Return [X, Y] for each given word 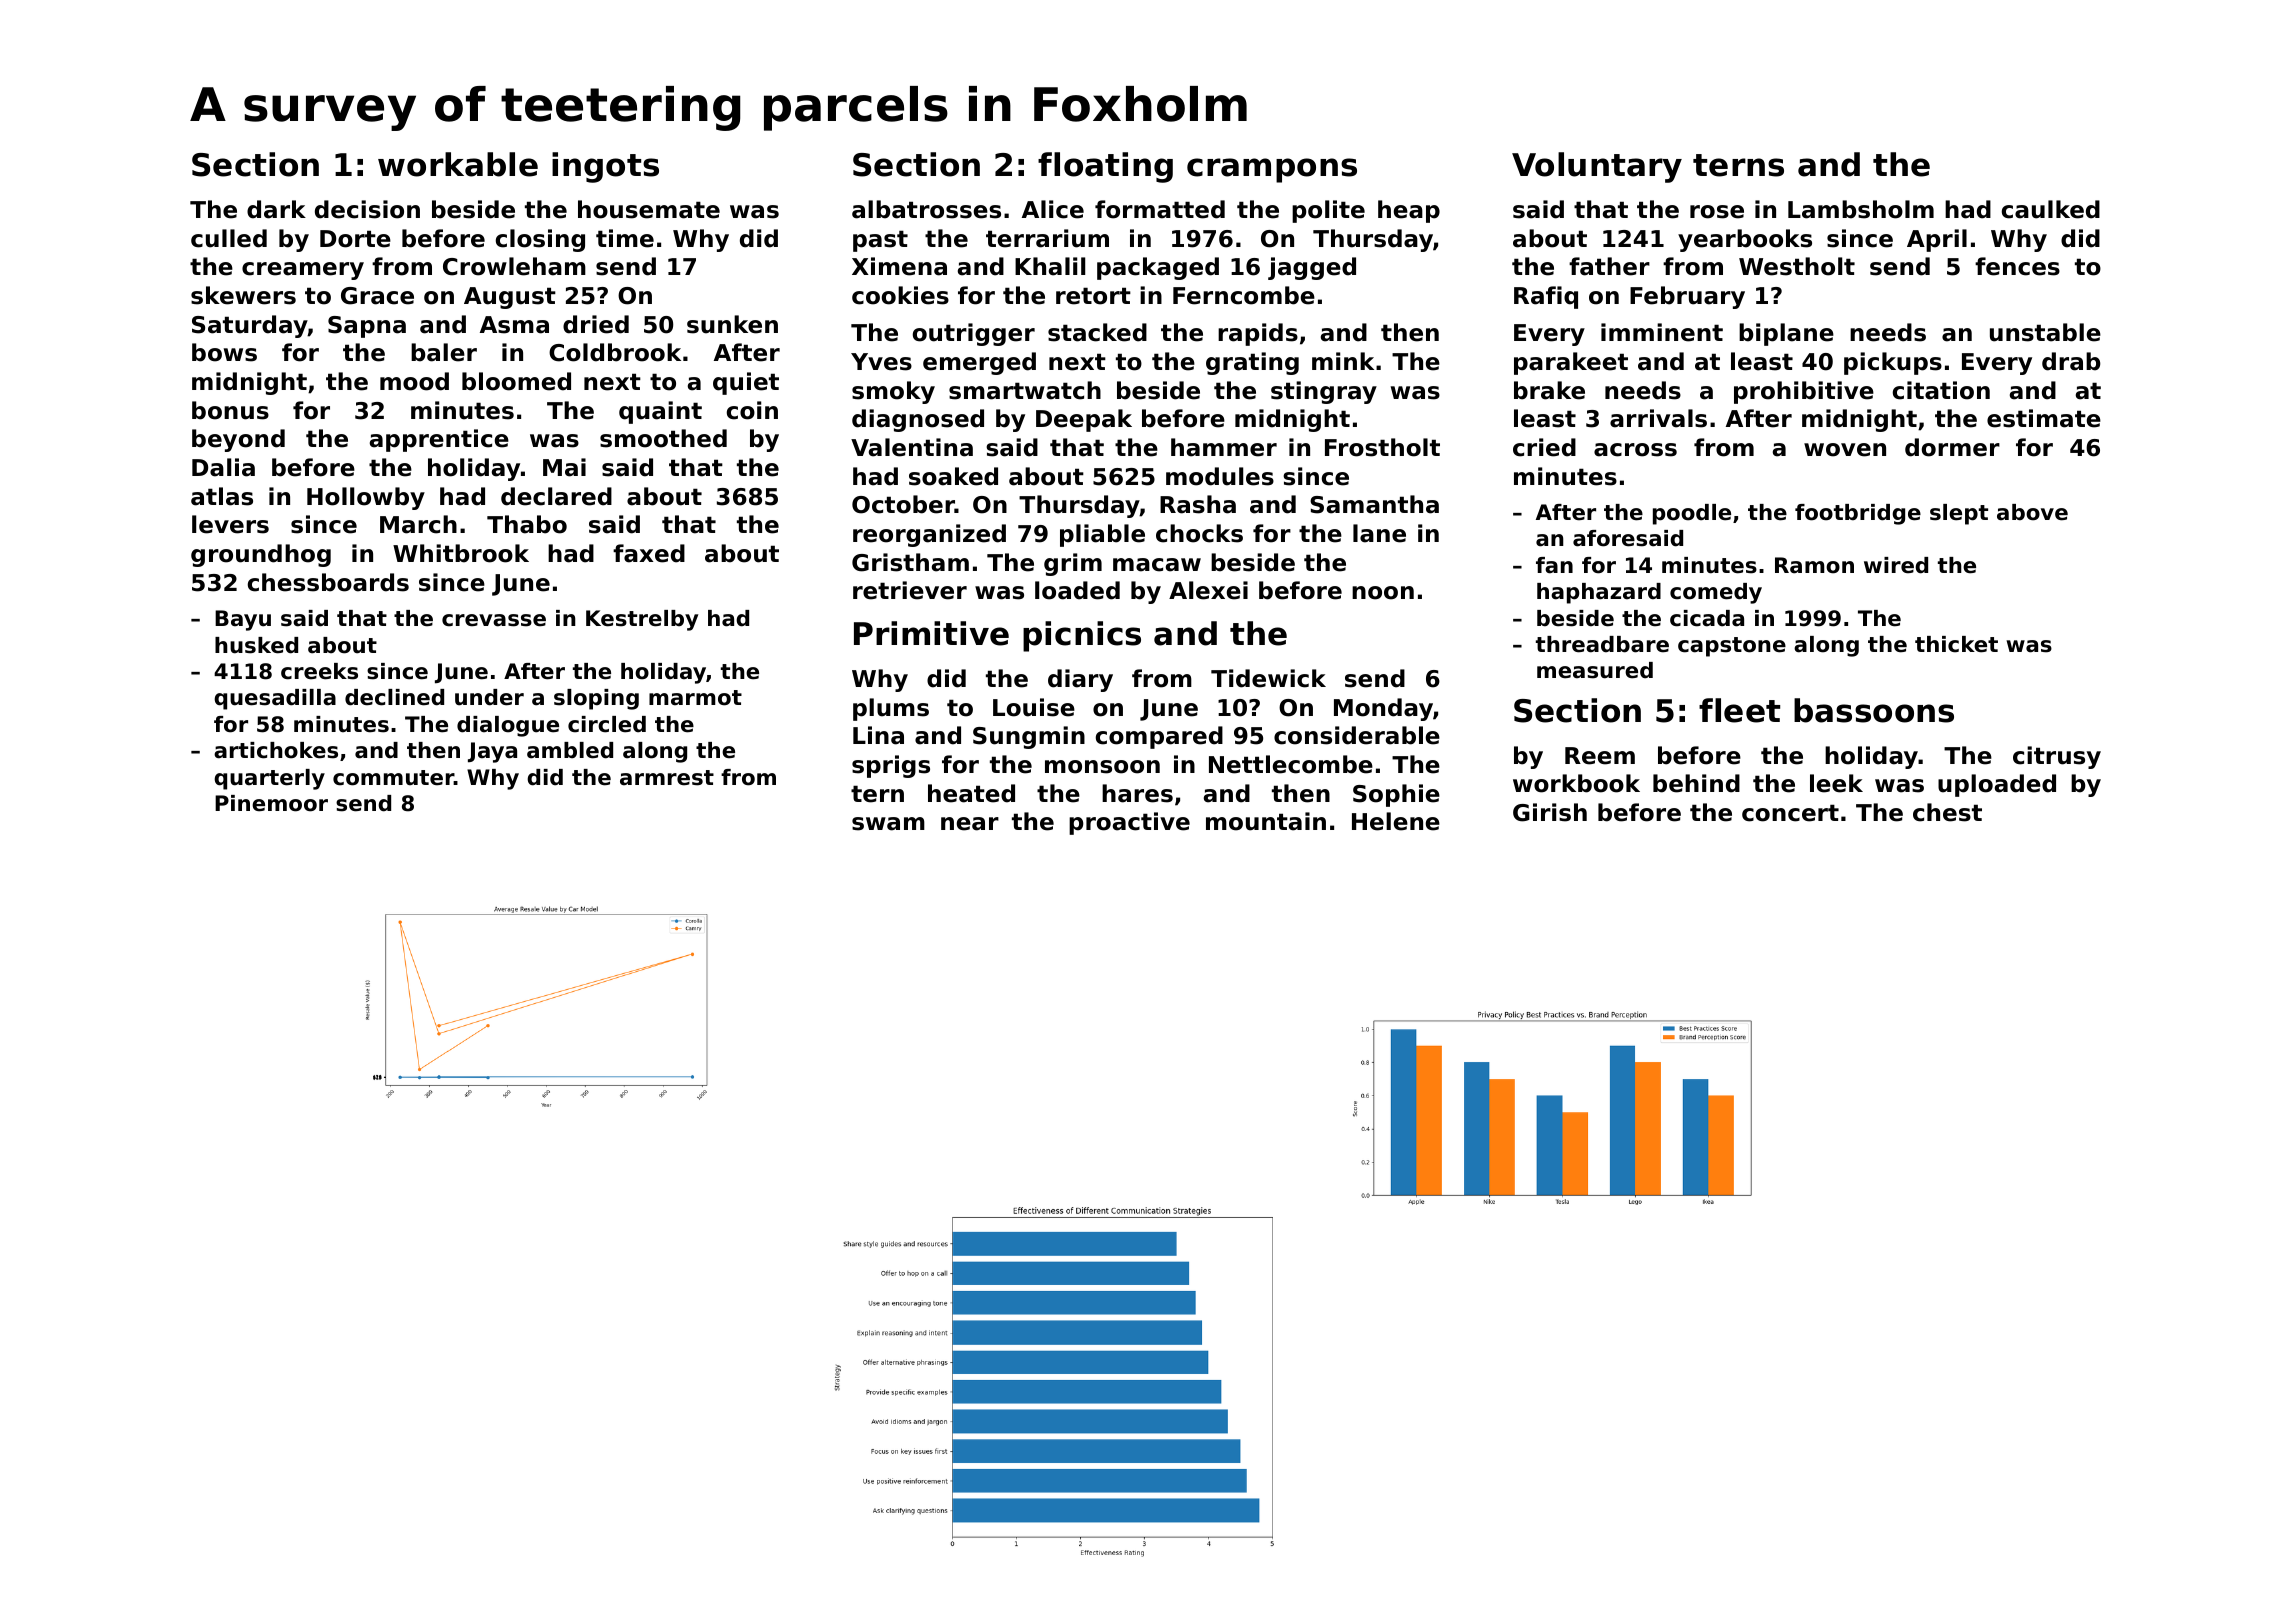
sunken [732, 324]
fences [2017, 266]
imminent [1662, 332]
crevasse [494, 620]
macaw [1157, 565]
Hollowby [366, 498]
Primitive [931, 633]
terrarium [1047, 238]
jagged [1312, 268]
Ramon [1814, 565]
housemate [649, 209]
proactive [1129, 823]
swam [888, 824]
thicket [1956, 644]
